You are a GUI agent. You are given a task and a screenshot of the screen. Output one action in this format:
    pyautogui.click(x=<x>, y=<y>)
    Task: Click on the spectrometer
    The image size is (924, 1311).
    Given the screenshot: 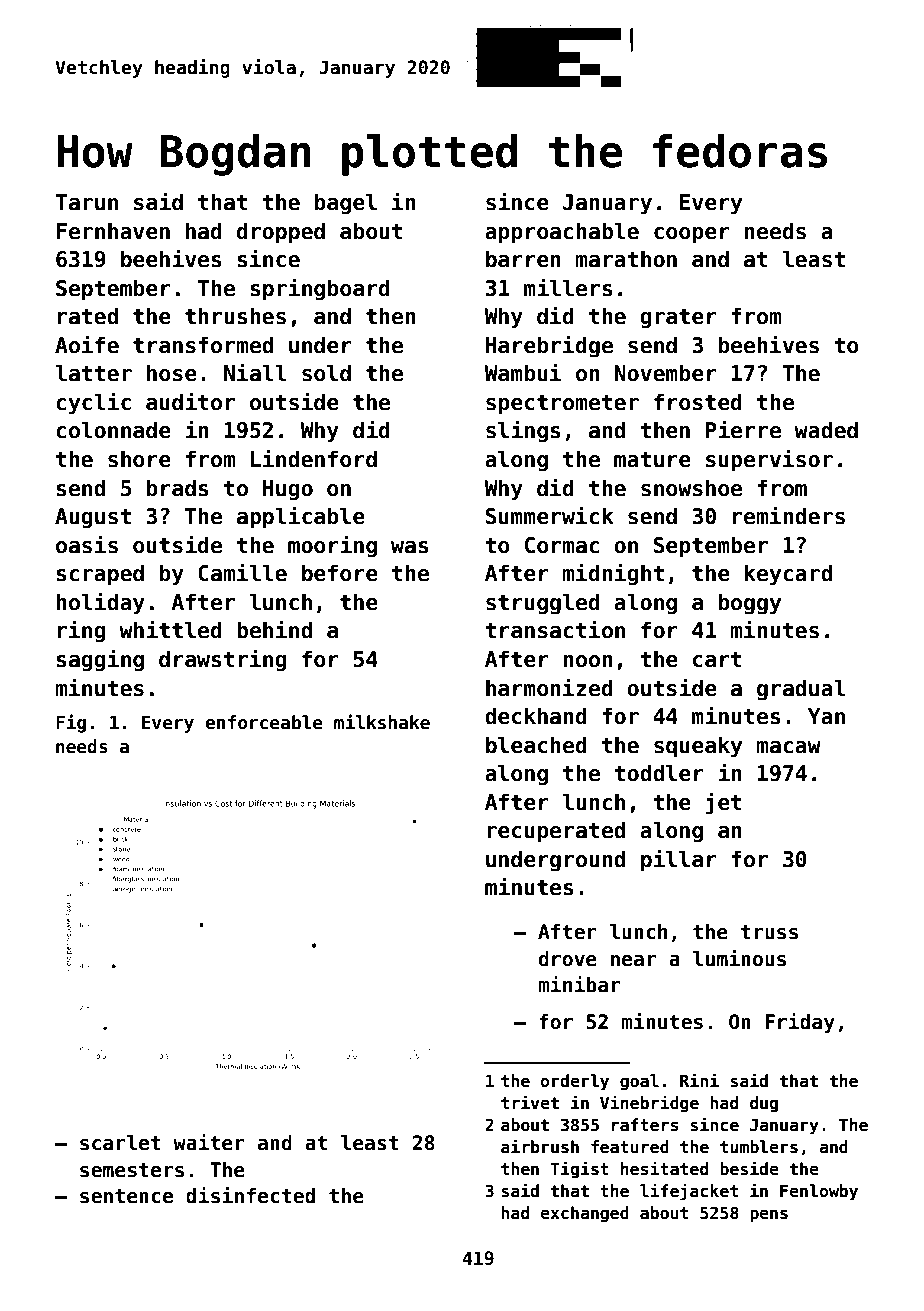 What is the action you would take?
    pyautogui.click(x=562, y=405)
